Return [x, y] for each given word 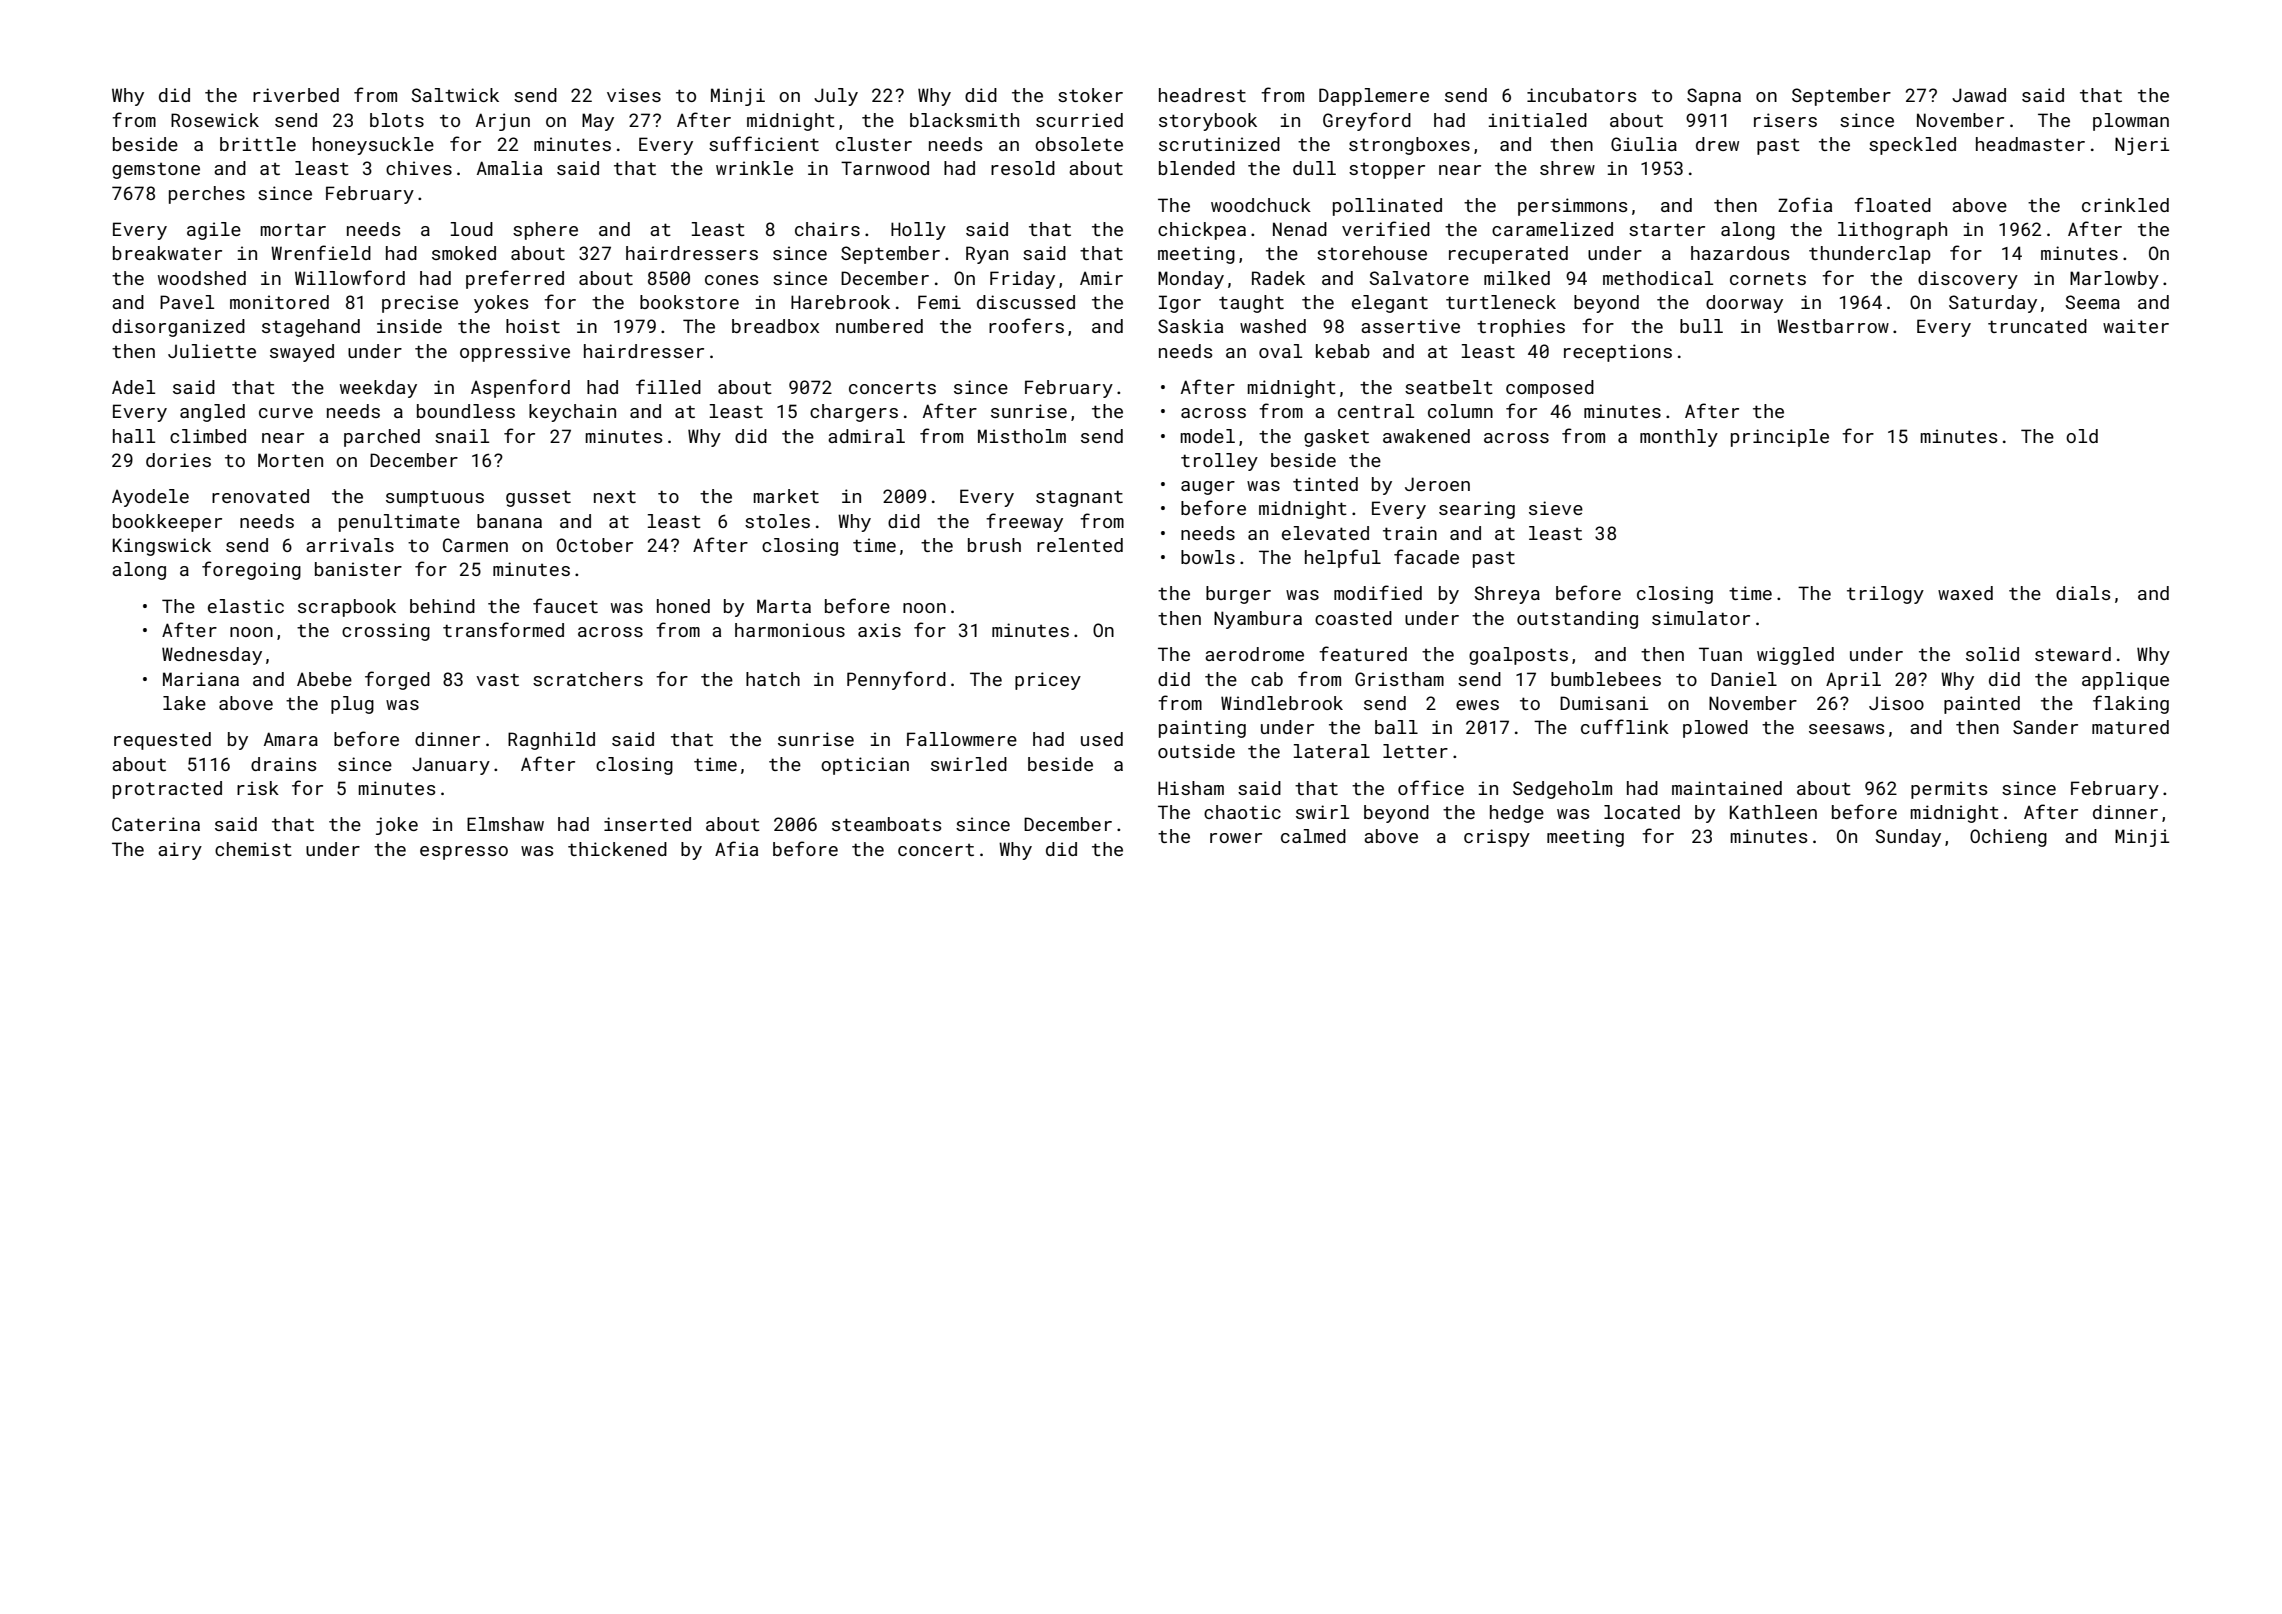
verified [1386, 228]
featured [1363, 653]
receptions [1618, 353]
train [1410, 533]
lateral [1332, 751]
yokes [501, 304]
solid [1992, 654]
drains [283, 764]
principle [1780, 438]
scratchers [588, 679]
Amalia [509, 168]
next [615, 496]
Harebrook [840, 302]
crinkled [2125, 205]
